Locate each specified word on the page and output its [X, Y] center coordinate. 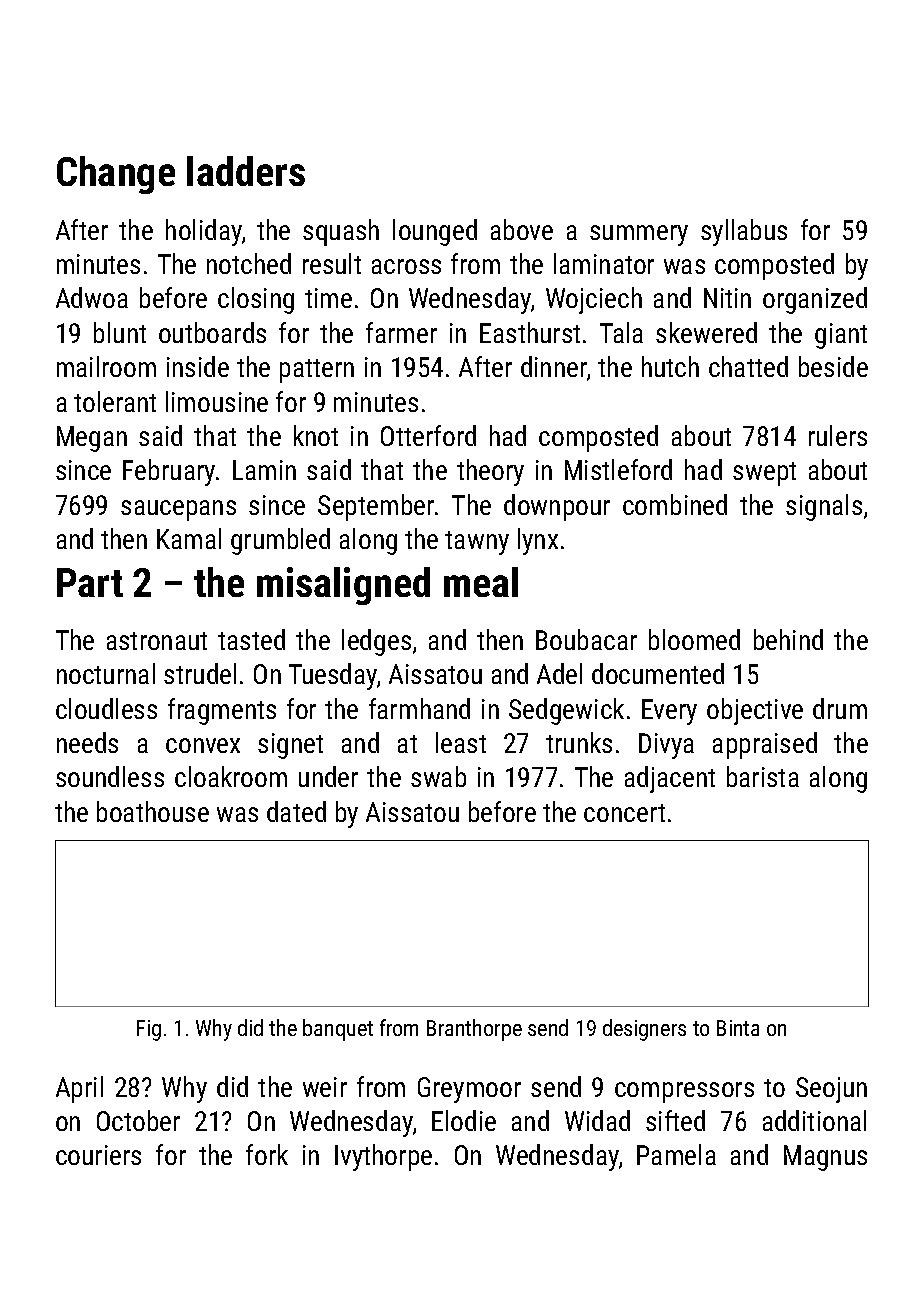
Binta [738, 1028]
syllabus [744, 232]
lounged [435, 232]
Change [116, 175]
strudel [200, 673]
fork [267, 1154]
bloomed [694, 639]
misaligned [343, 586]
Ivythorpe [383, 1157]
